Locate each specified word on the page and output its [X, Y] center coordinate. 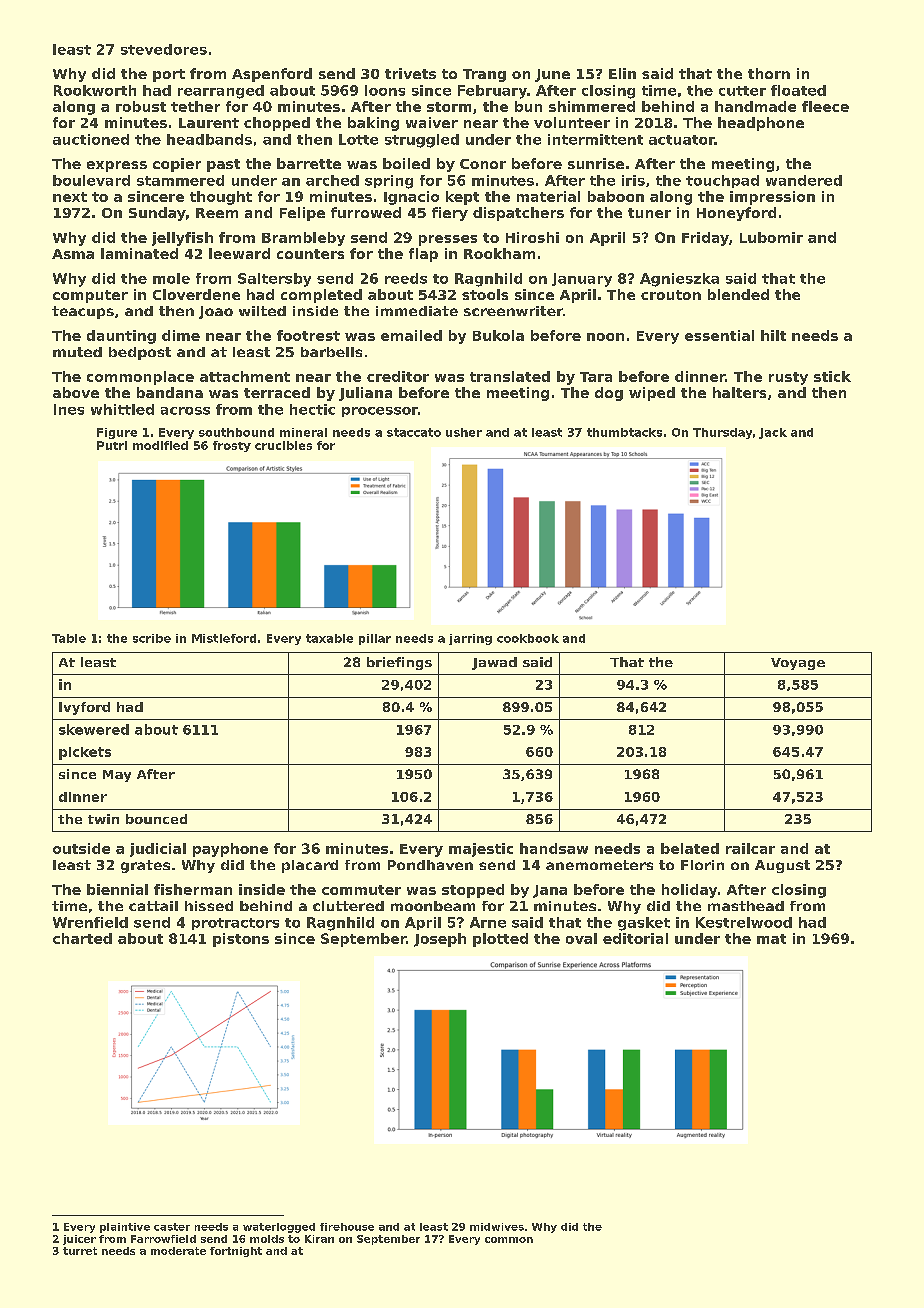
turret [80, 1251]
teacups [83, 312]
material [548, 196]
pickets [85, 753]
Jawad [494, 663]
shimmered [592, 106]
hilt [773, 335]
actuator [682, 140]
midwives [497, 1227]
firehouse [347, 1227]
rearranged [221, 92]
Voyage [798, 664]
